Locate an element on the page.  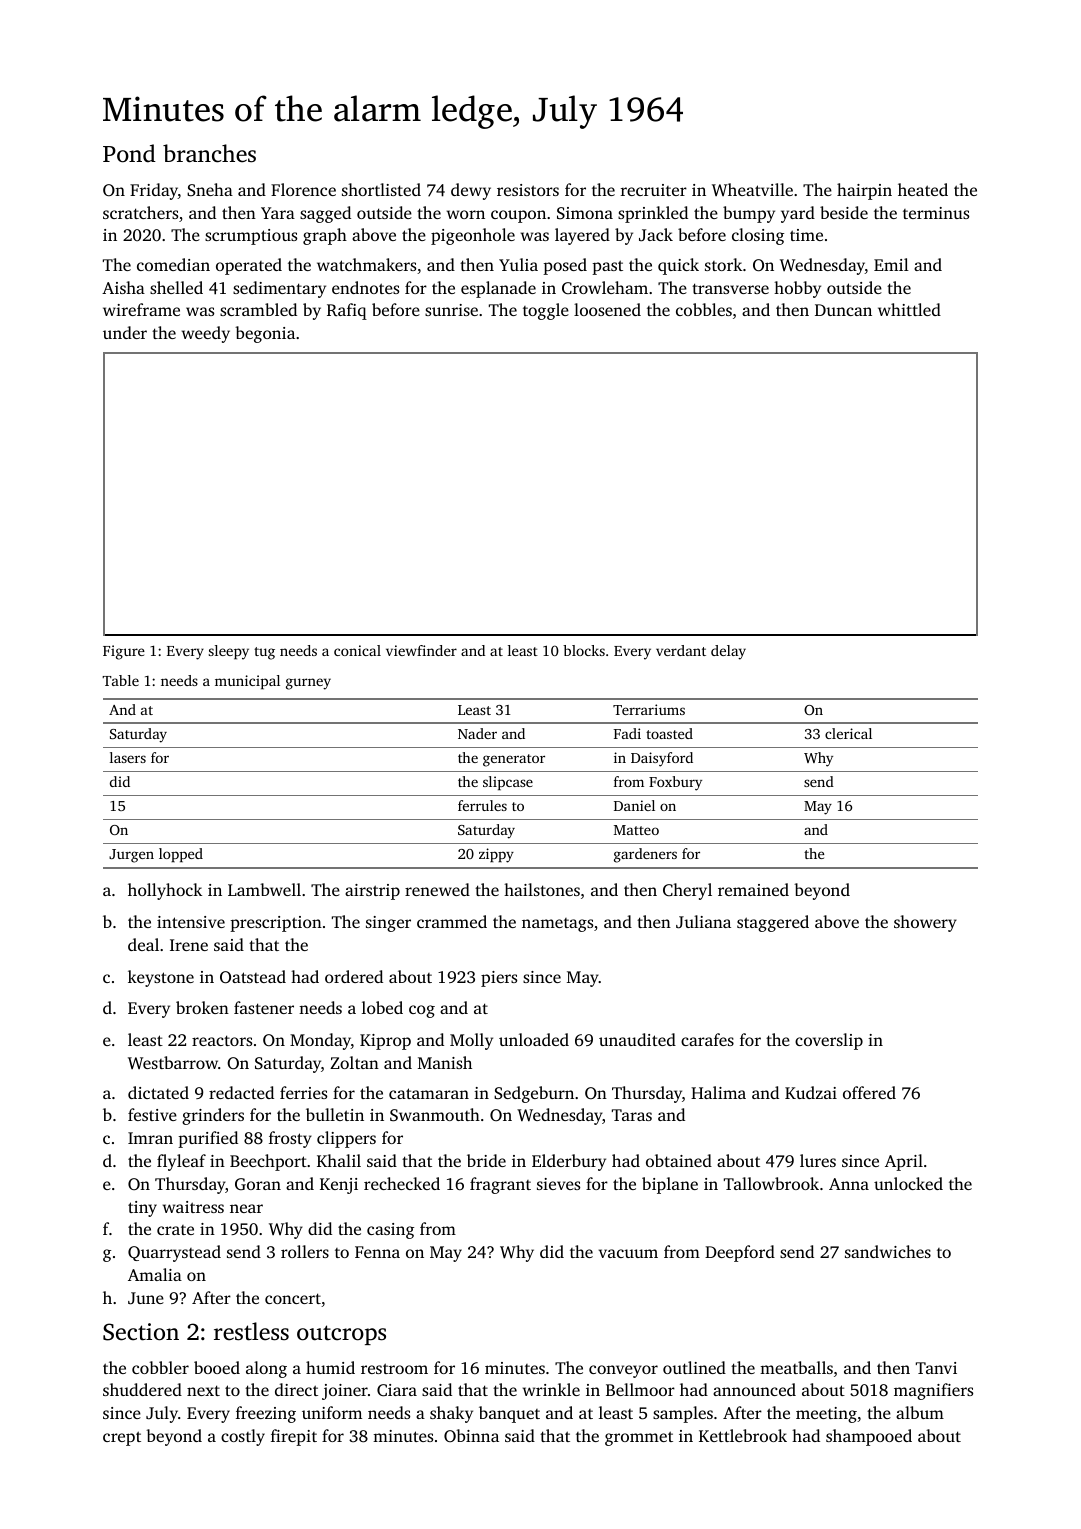
whittled is located at coordinates (909, 309).
